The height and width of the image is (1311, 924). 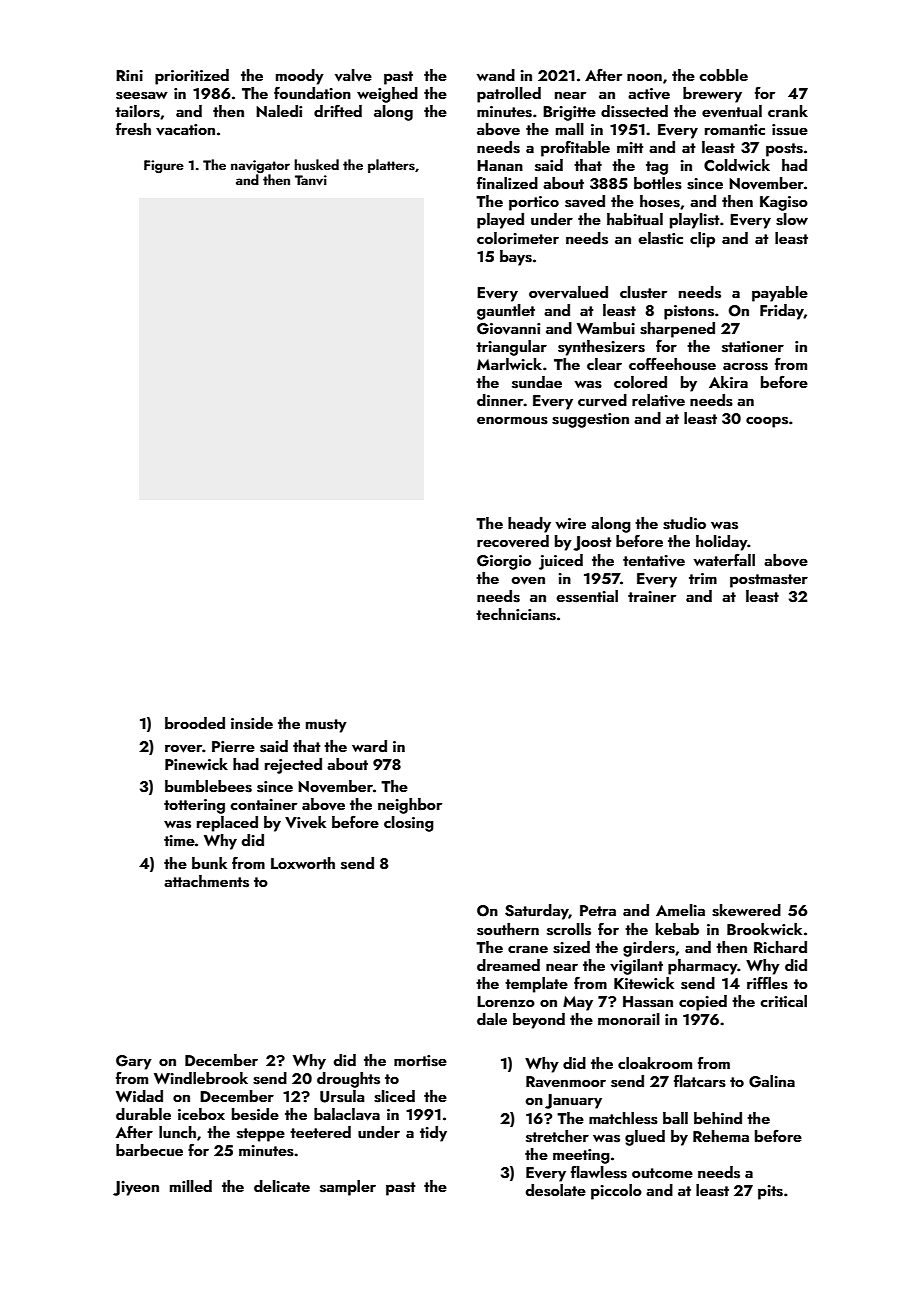 I want to click on patrolled, so click(x=509, y=95).
